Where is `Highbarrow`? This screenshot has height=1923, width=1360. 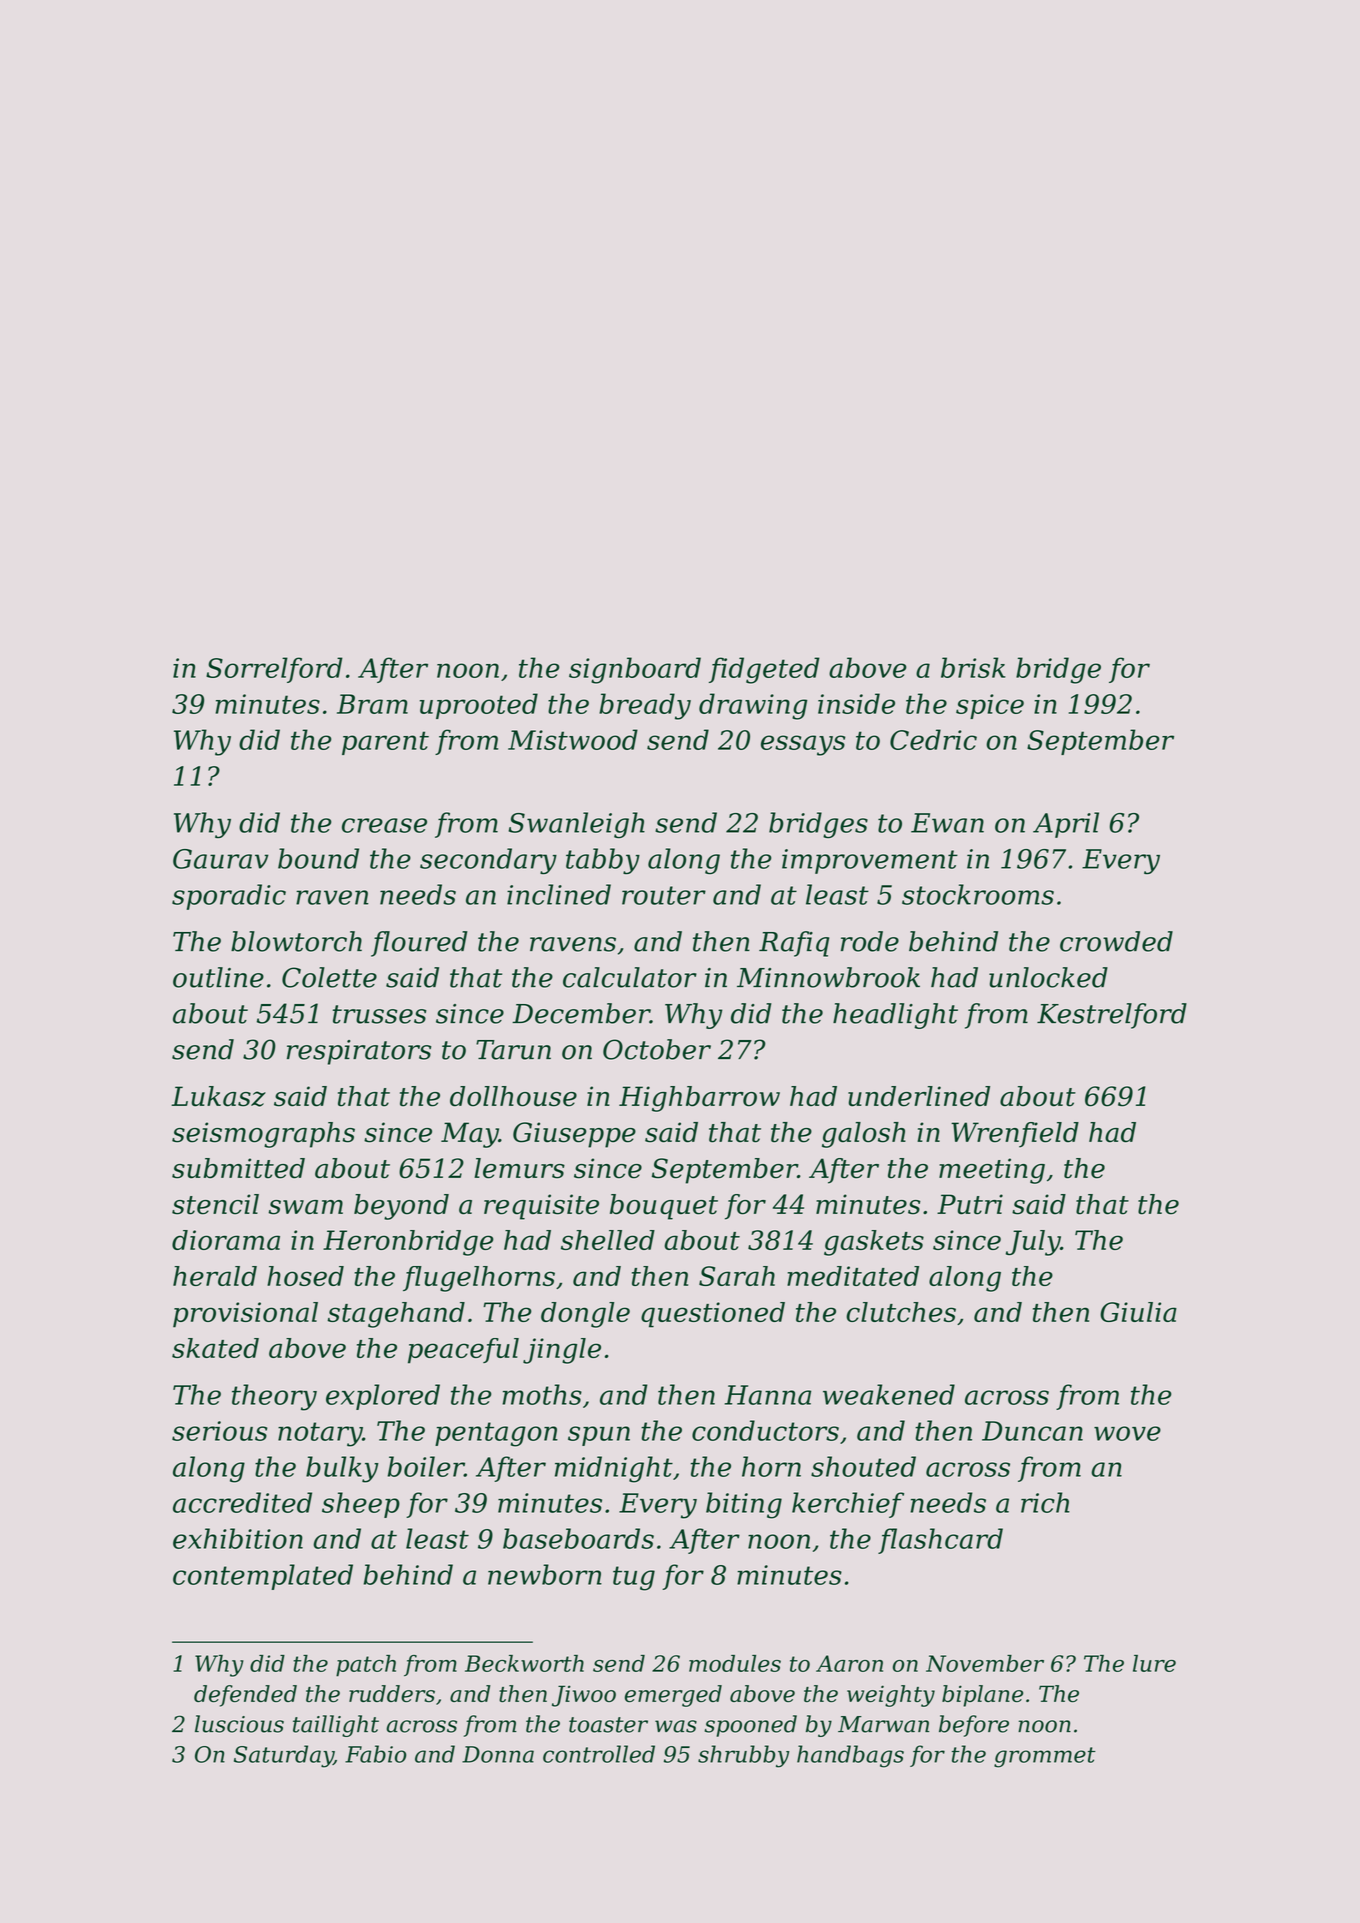 Highbarrow is located at coordinates (699, 1099).
